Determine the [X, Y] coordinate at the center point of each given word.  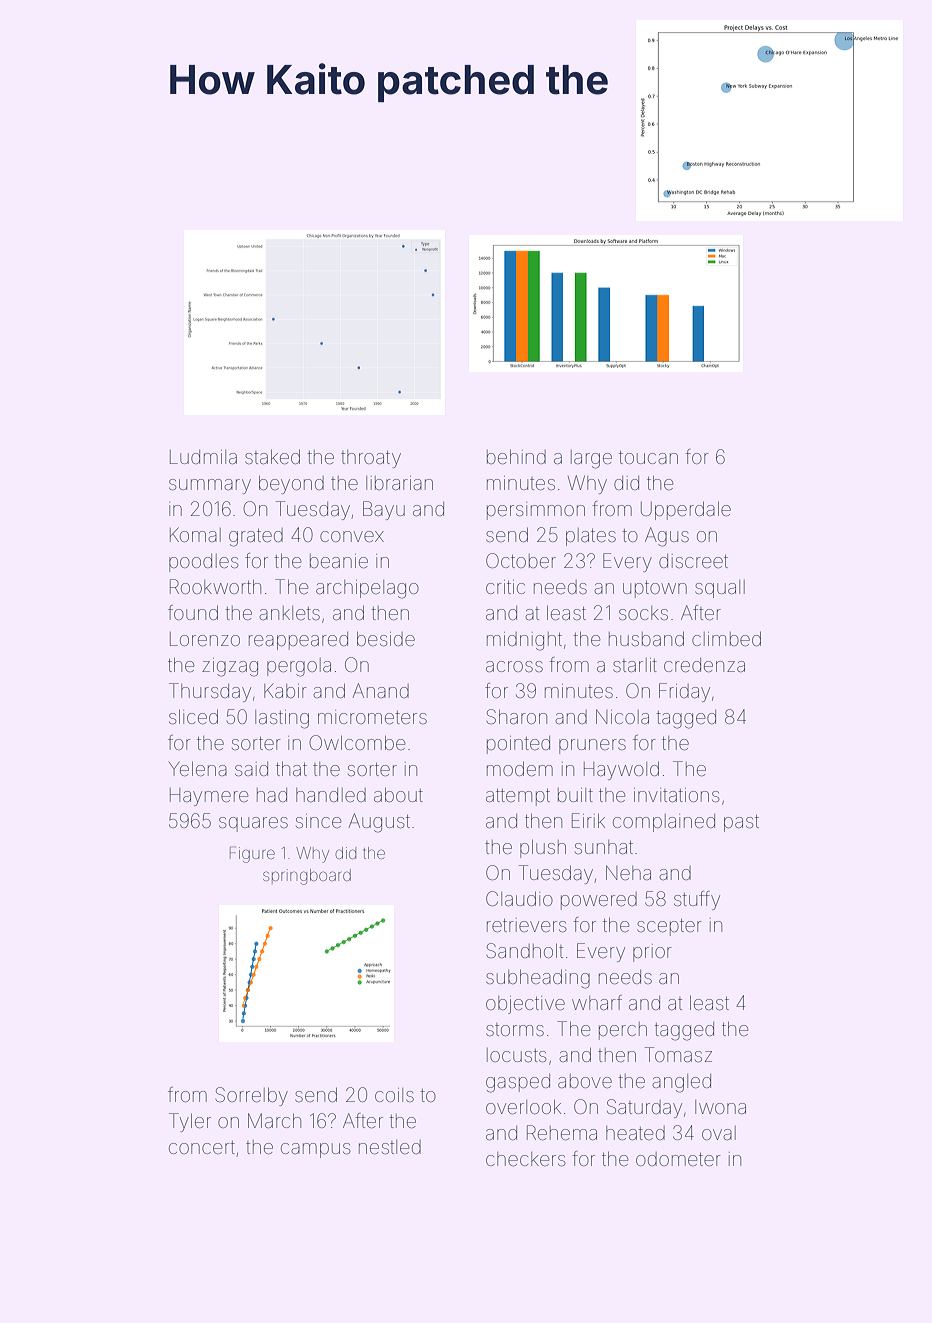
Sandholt [524, 950]
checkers [525, 1159]
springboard [307, 877]
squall [720, 589]
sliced [193, 717]
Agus [667, 537]
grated [256, 537]
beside [386, 639]
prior [652, 953]
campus [315, 1150]
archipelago [367, 589]
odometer [678, 1159]
